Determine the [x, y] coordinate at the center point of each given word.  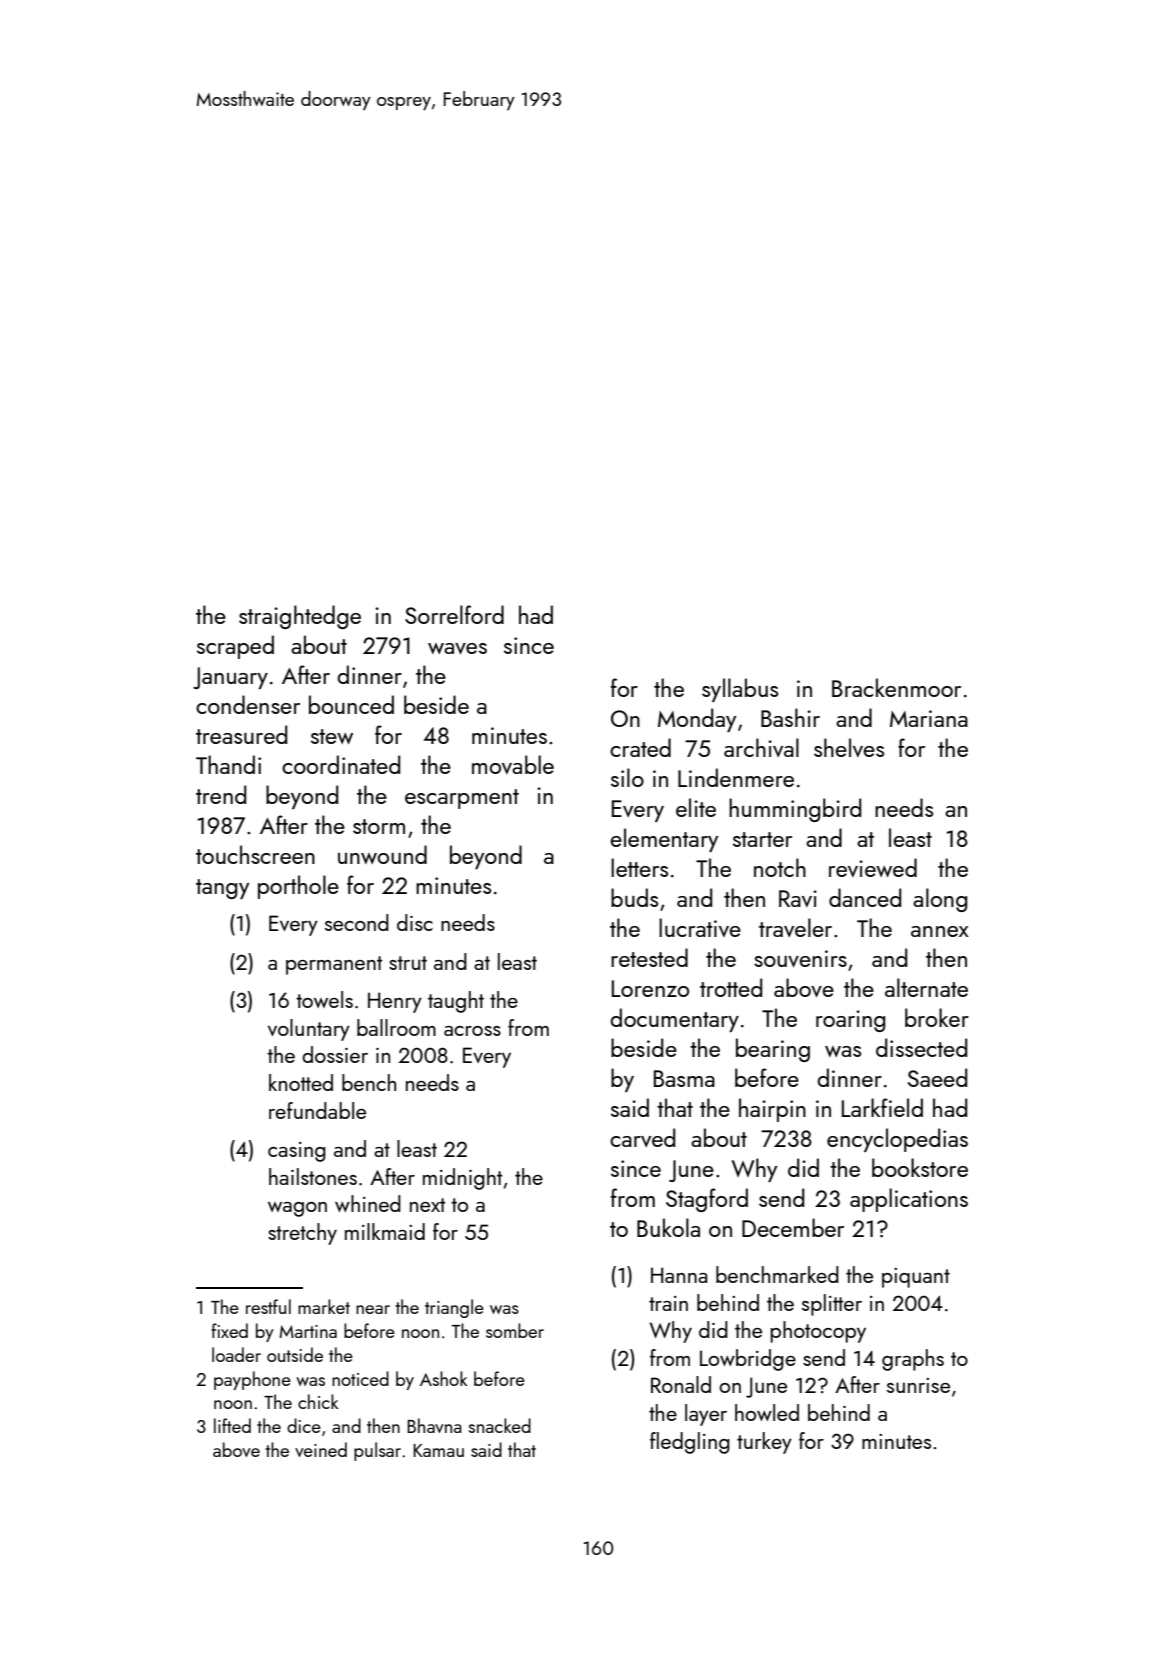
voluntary [309, 1030]
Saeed [937, 1077]
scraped [235, 647]
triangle [454, 1308]
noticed [360, 1378]
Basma [684, 1078]
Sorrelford [454, 614]
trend [221, 794]
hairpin [772, 1110]
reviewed [873, 867]
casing [297, 1152]
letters [639, 867]
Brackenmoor [896, 687]
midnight [462, 1179]
